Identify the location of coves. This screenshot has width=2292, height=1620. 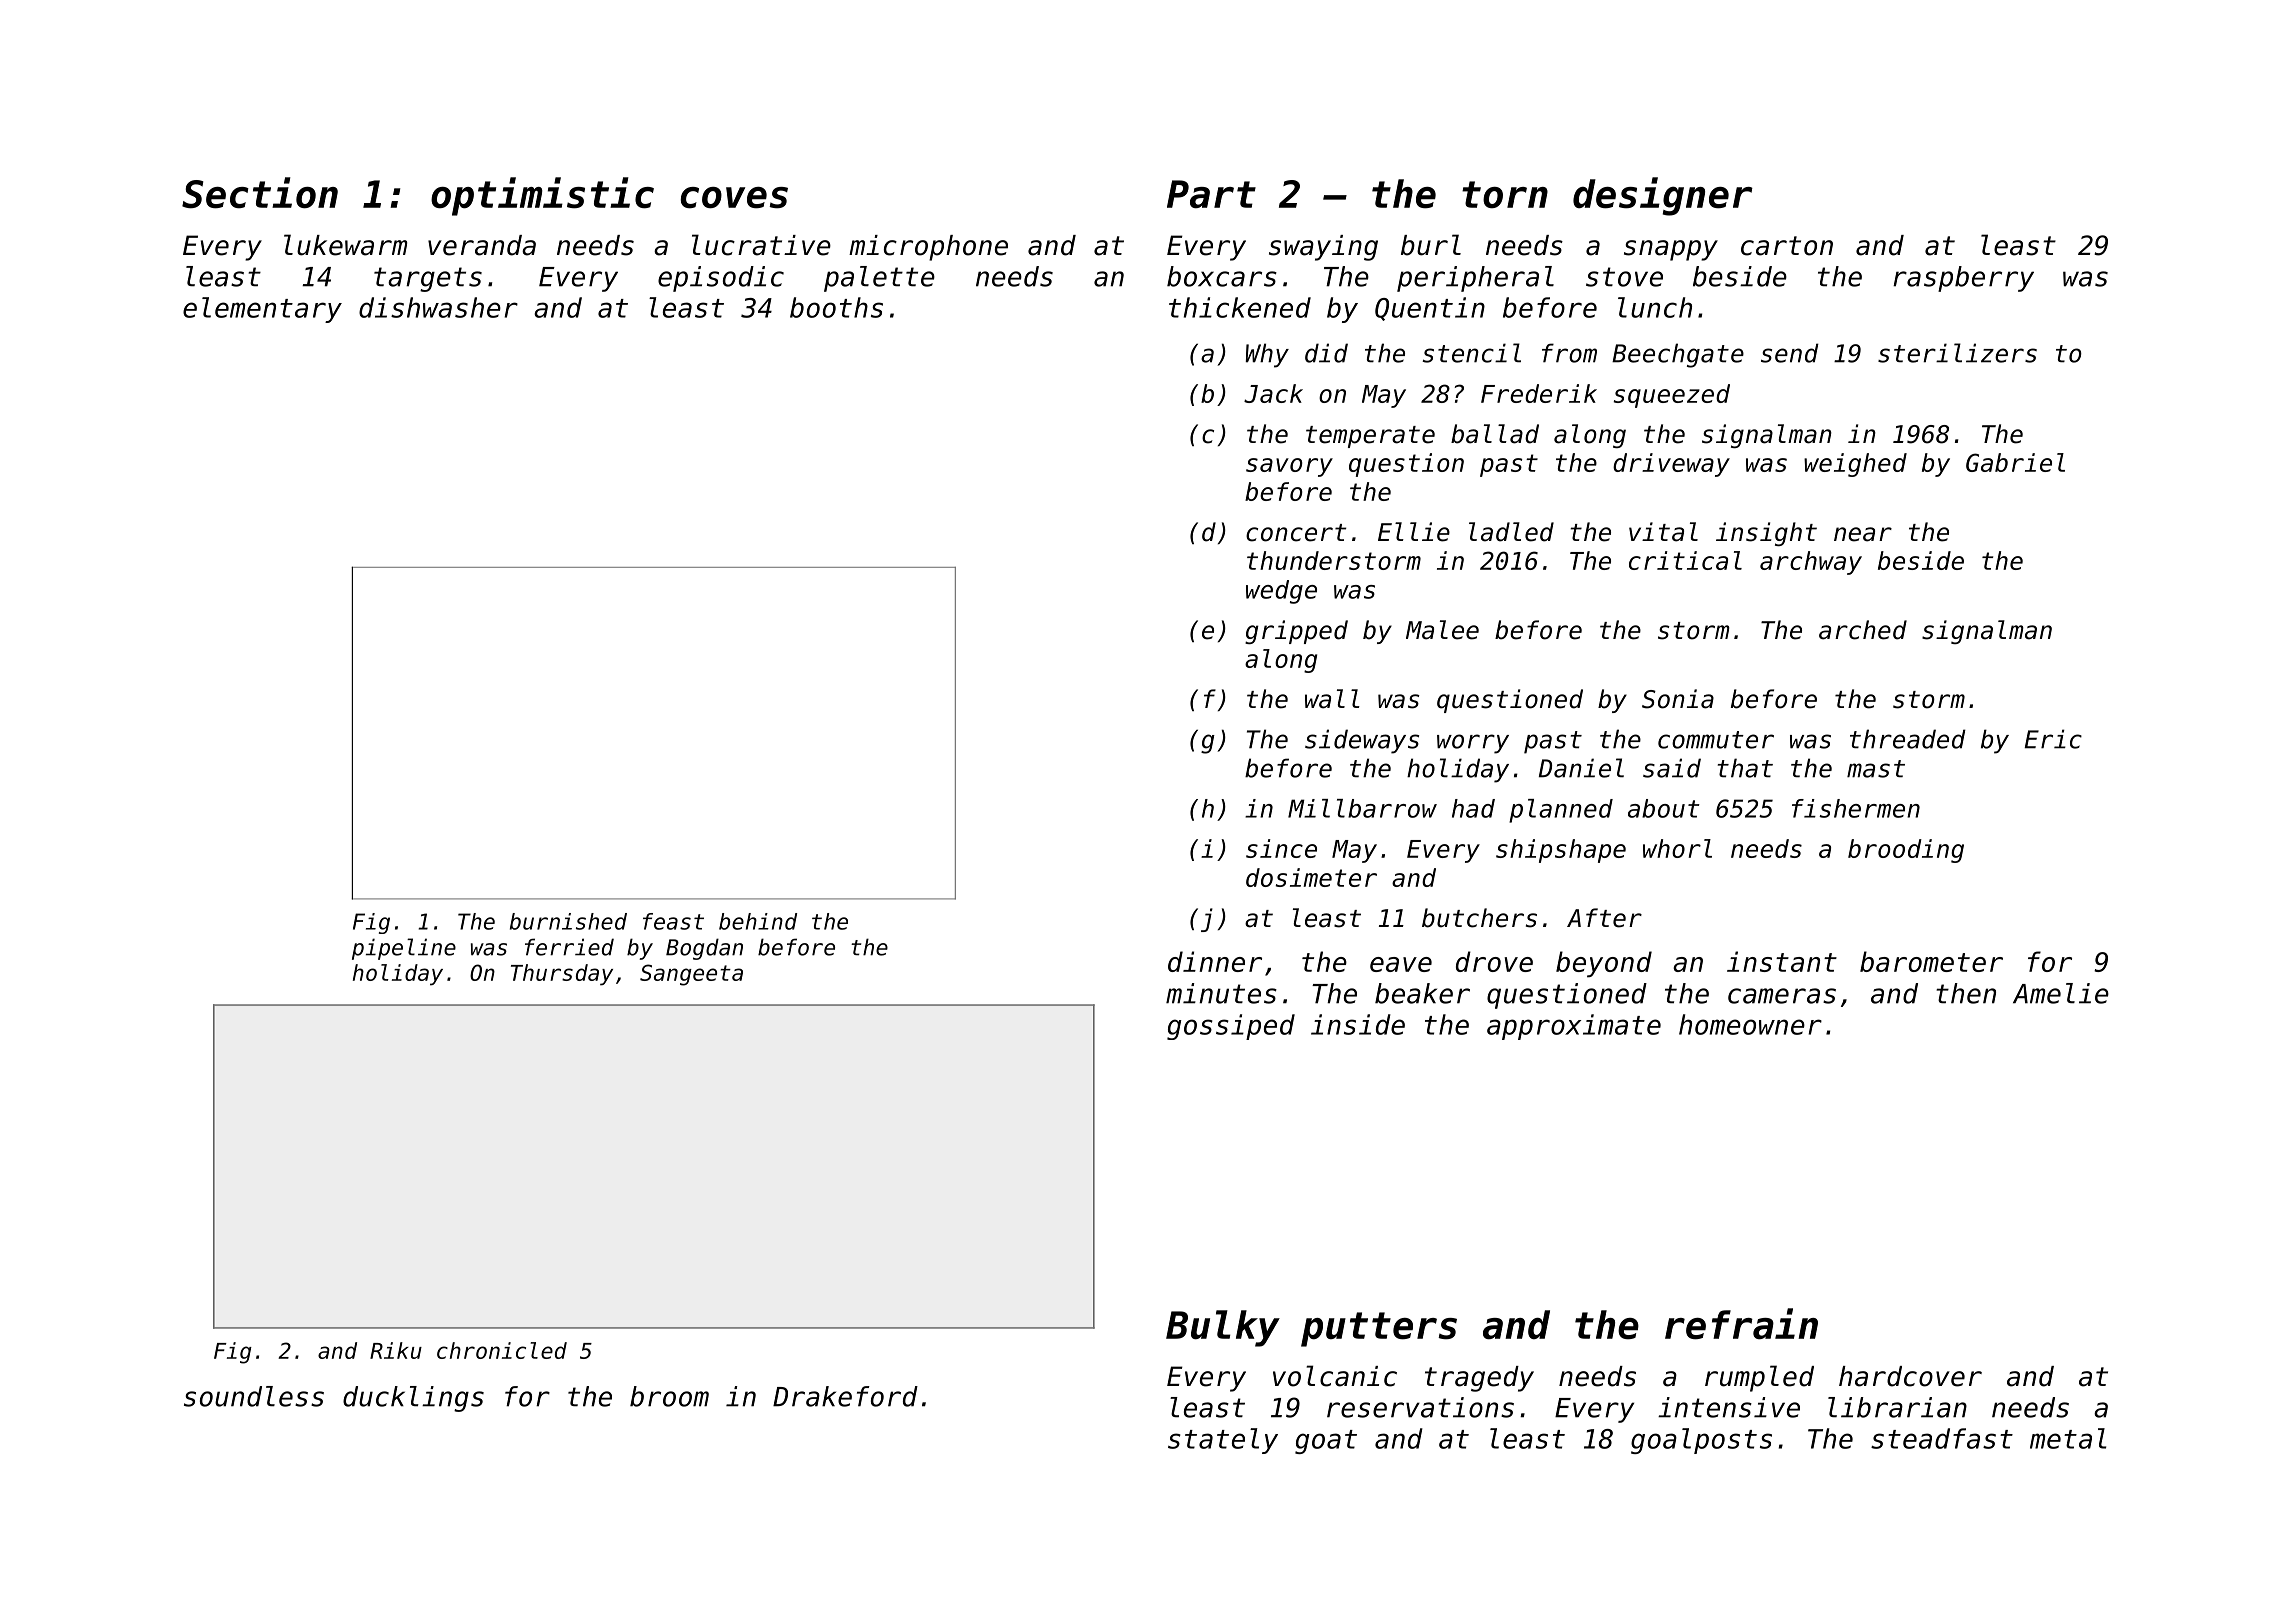
(734, 198).
